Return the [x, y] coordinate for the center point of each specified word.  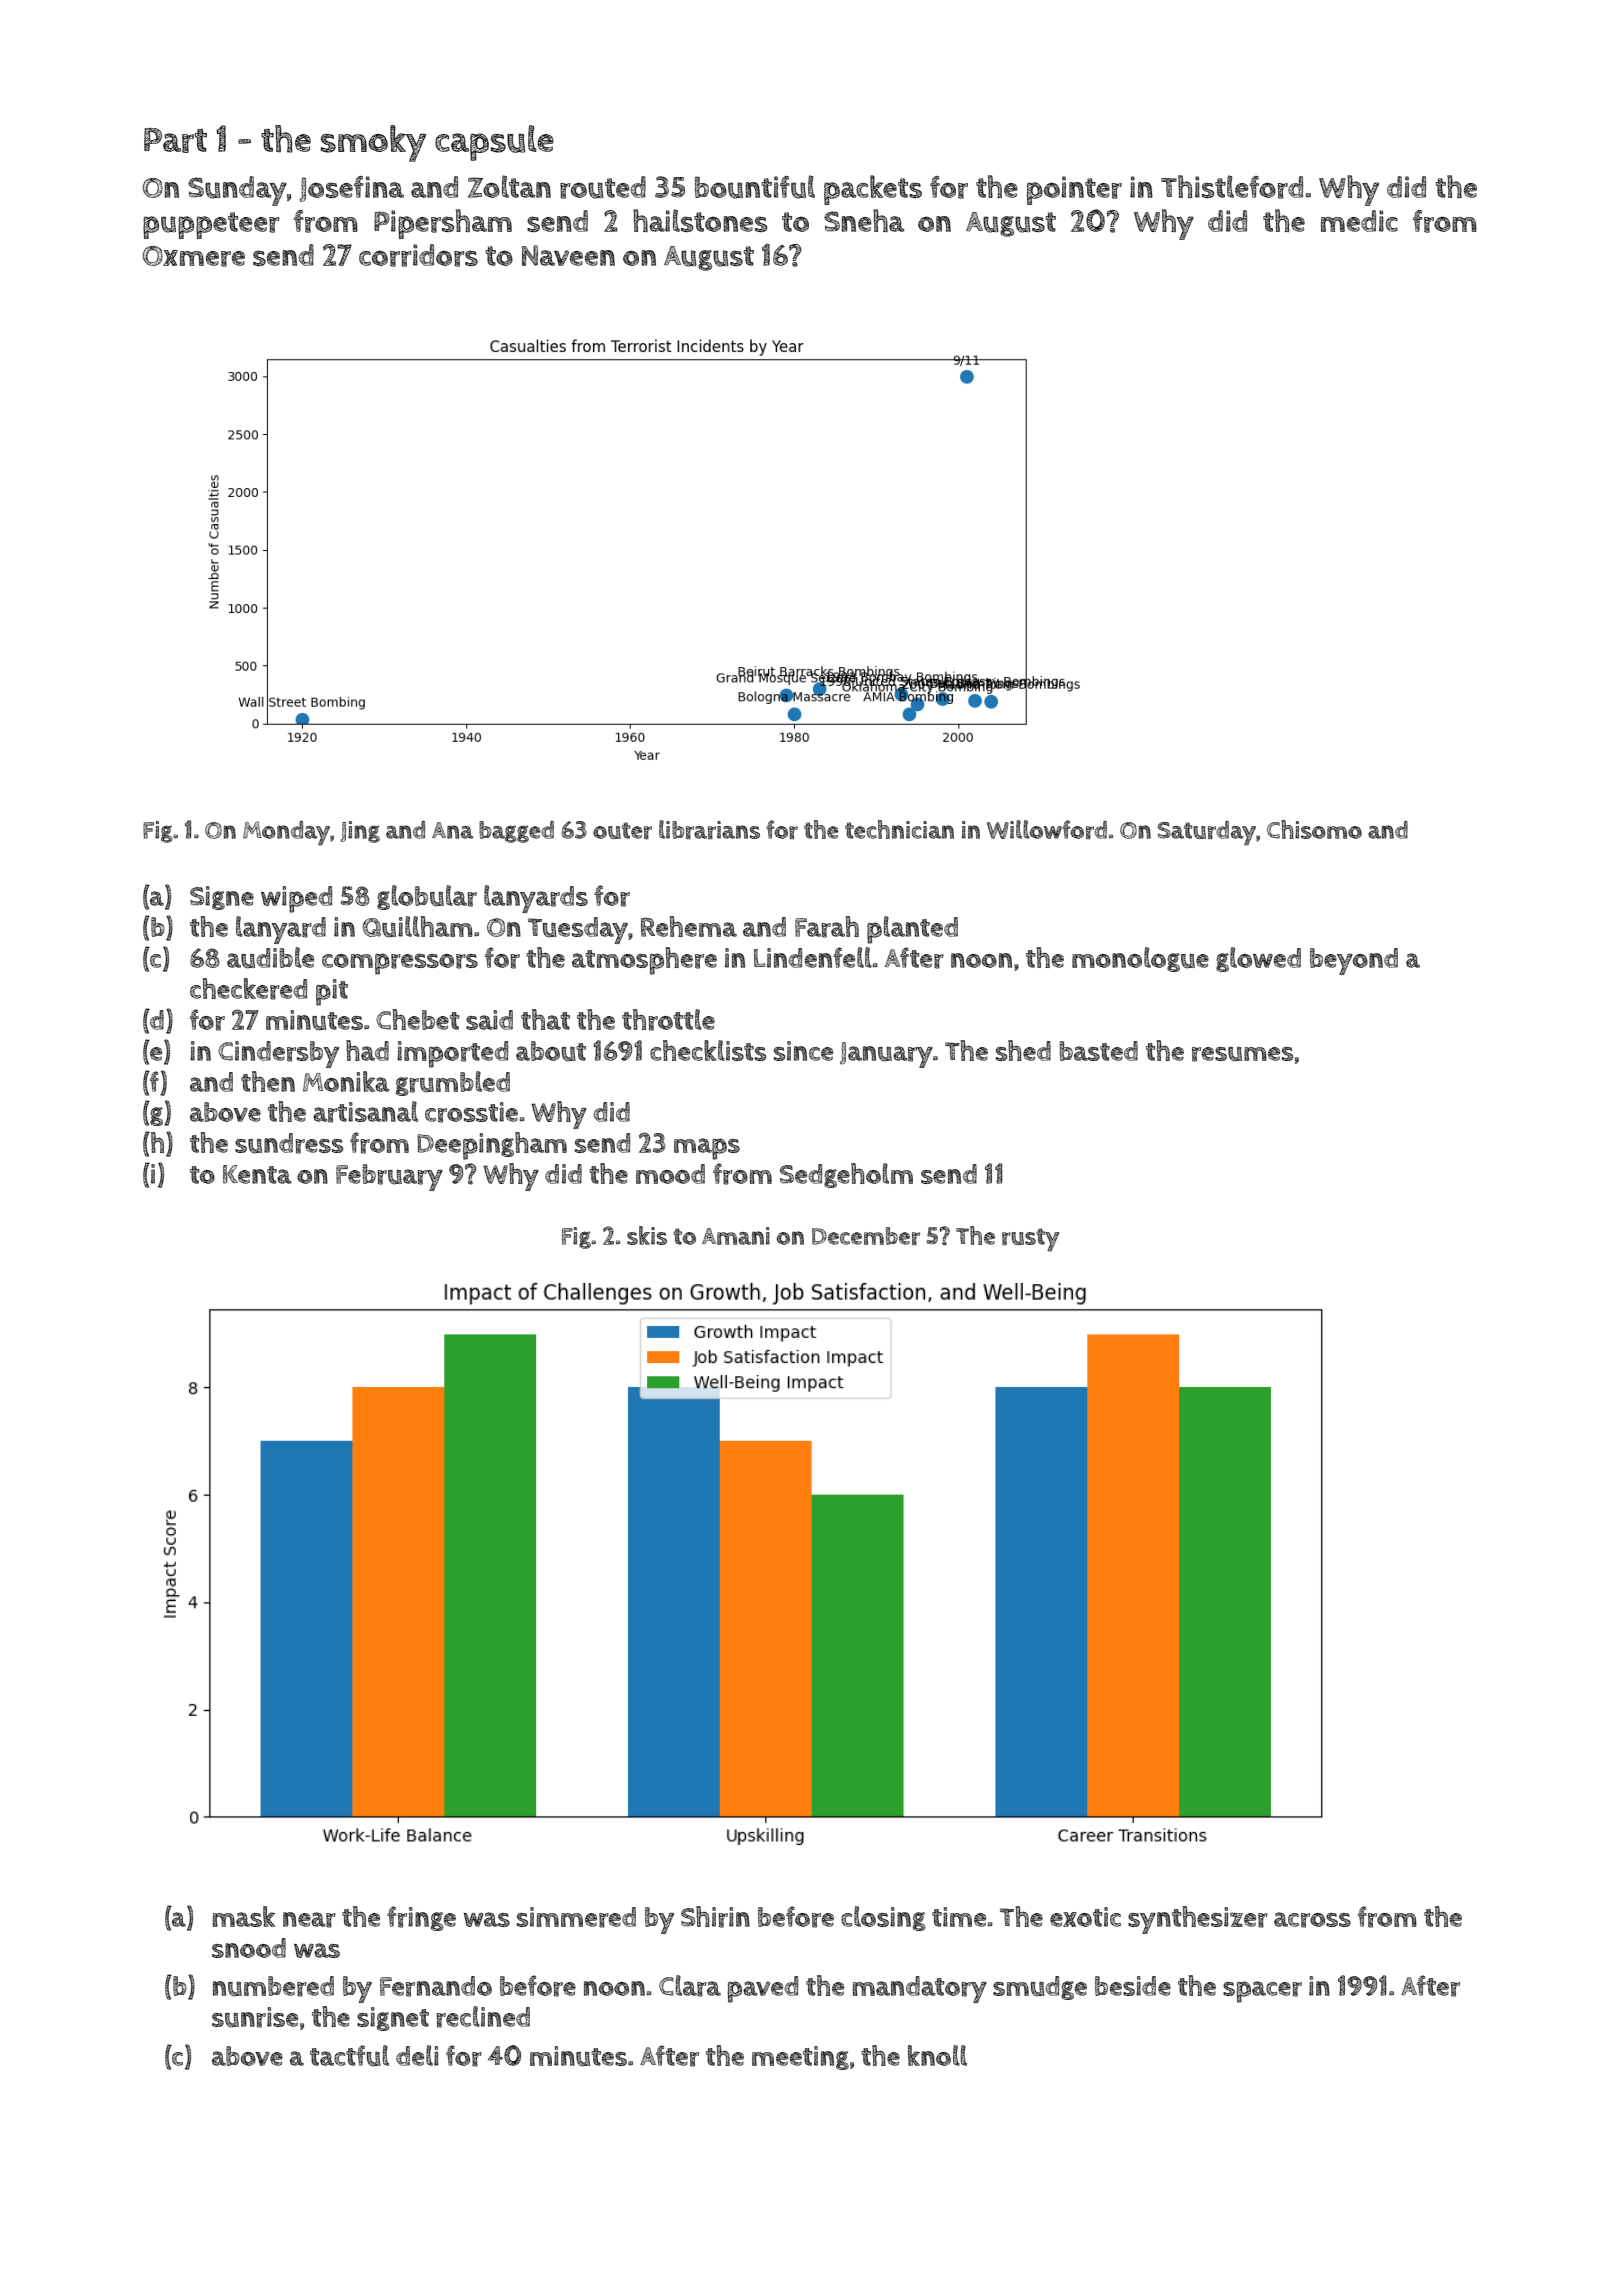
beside [1133, 1986]
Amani [736, 1236]
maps [707, 1149]
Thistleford [1232, 187]
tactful [349, 2056]
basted [1098, 1051]
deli [417, 2055]
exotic [1085, 1917]
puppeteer [211, 225]
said [489, 1020]
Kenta [257, 1174]
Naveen [568, 255]
